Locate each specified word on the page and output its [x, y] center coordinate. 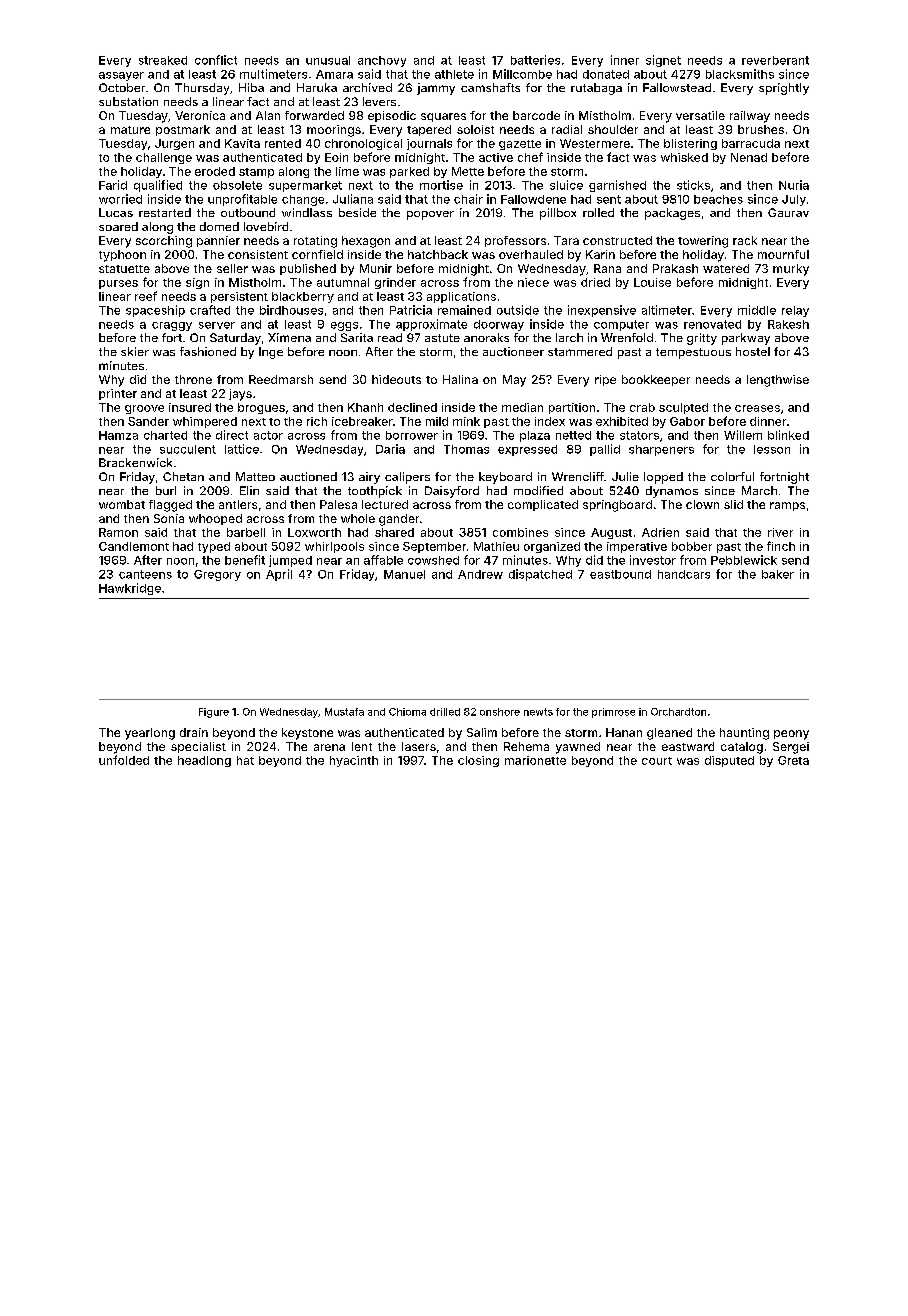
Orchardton [678, 712]
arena [329, 747]
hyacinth [354, 761]
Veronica [200, 115]
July [794, 200]
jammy [436, 89]
